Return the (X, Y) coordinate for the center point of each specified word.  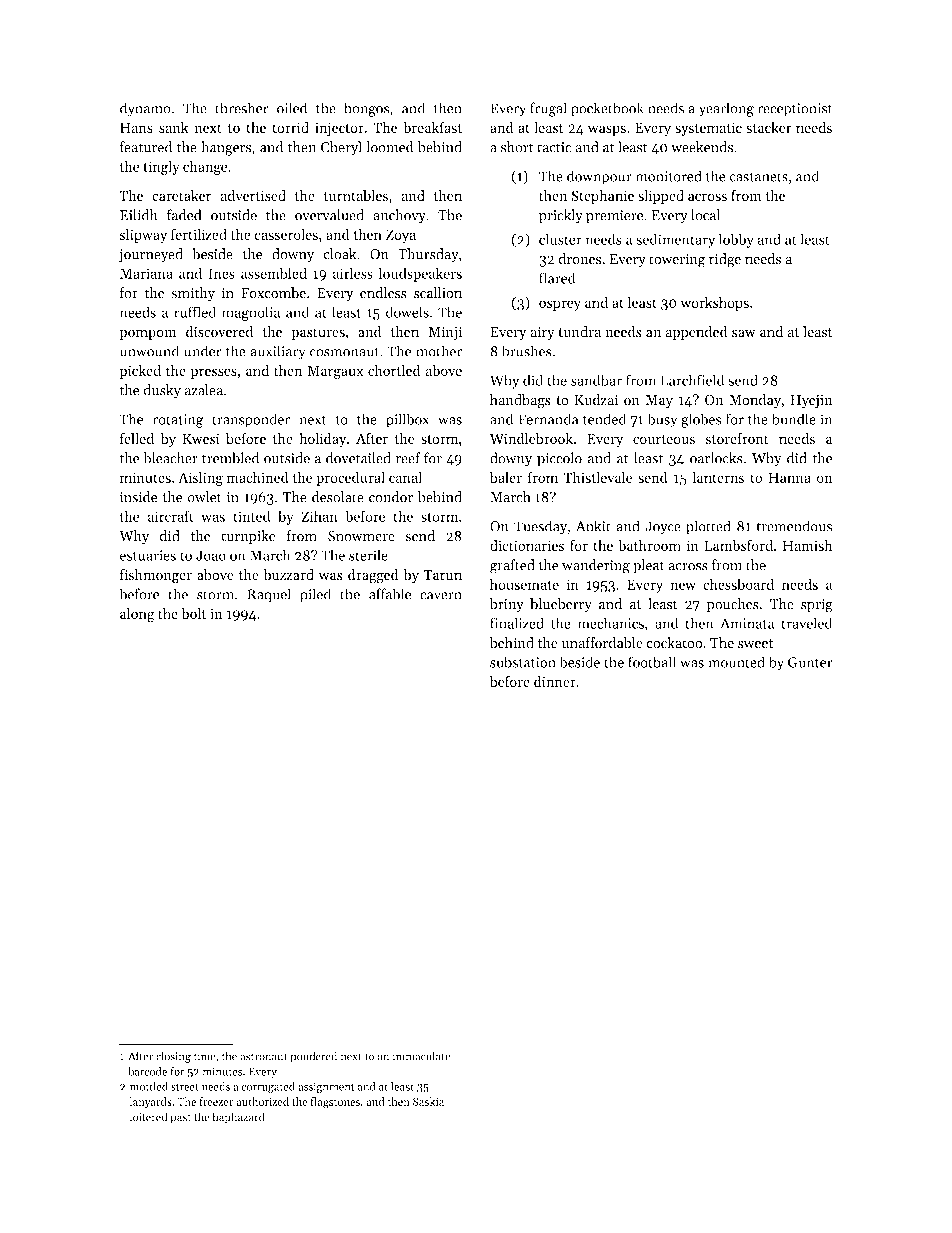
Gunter (810, 662)
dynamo (145, 109)
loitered (149, 1117)
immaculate (422, 1056)
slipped (661, 197)
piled (315, 595)
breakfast (432, 127)
